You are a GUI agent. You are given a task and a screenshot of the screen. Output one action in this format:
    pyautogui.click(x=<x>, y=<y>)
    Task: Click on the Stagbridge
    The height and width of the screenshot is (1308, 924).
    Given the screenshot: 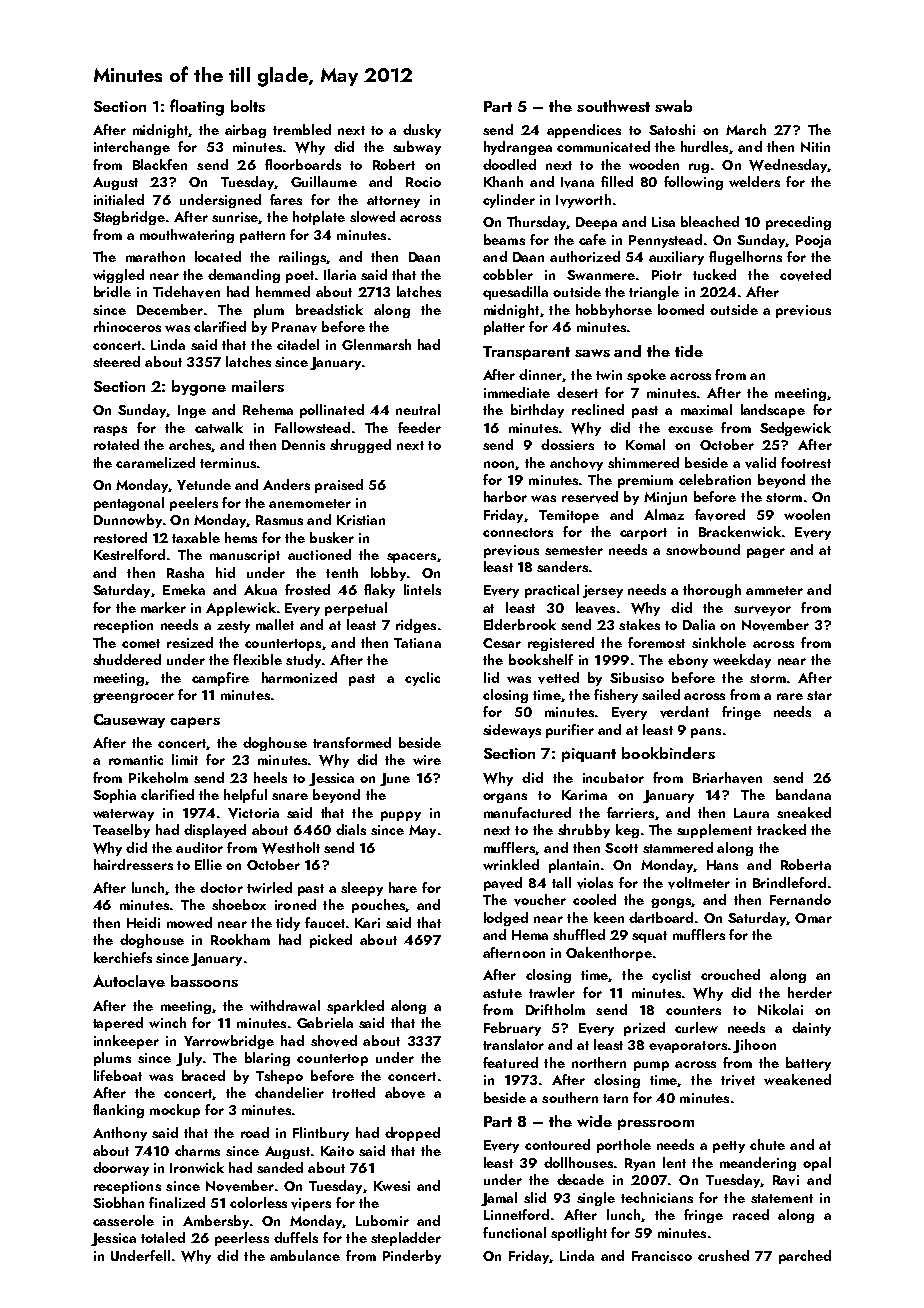 What is the action you would take?
    pyautogui.click(x=129, y=218)
